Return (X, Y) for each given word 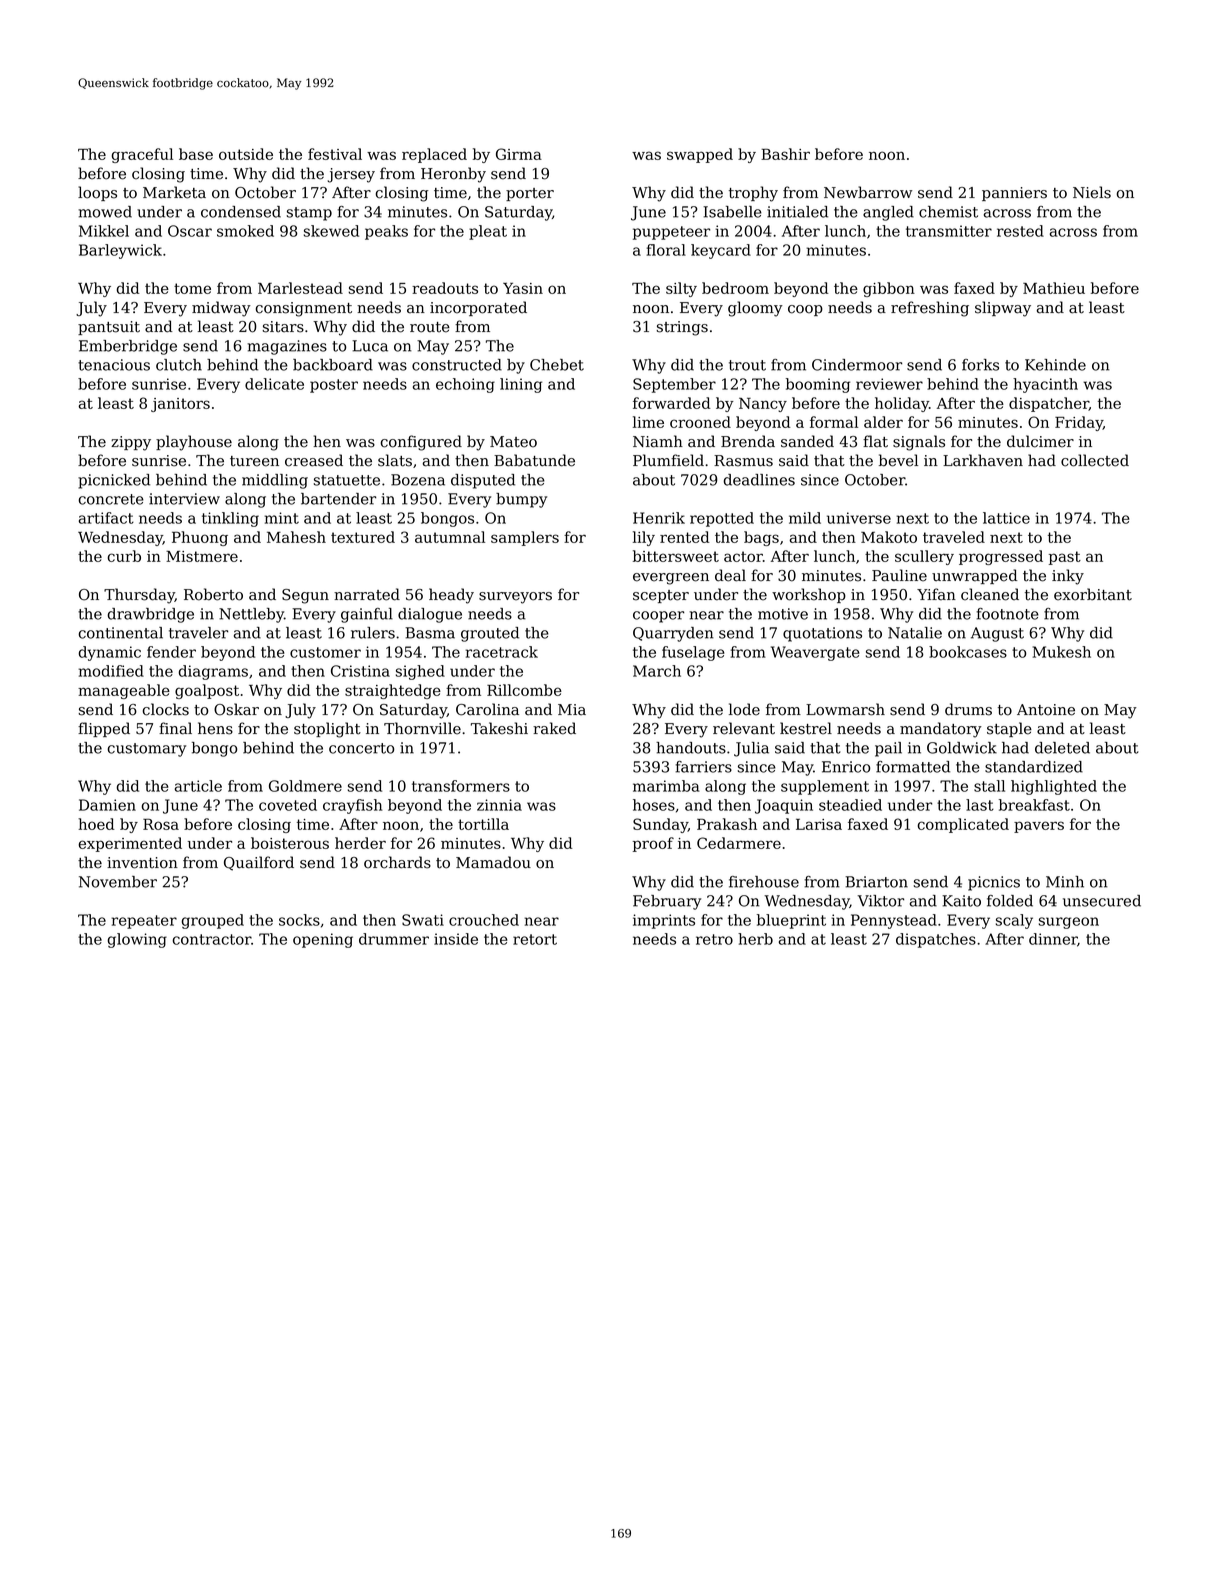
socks (299, 920)
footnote (1007, 614)
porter (530, 194)
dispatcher (1049, 404)
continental (120, 633)
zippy (131, 443)
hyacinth (1045, 385)
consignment (304, 309)
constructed (457, 365)
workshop (809, 595)
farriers (703, 767)
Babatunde (534, 460)
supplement (825, 787)
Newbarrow (868, 192)
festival (335, 154)
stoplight (327, 730)
